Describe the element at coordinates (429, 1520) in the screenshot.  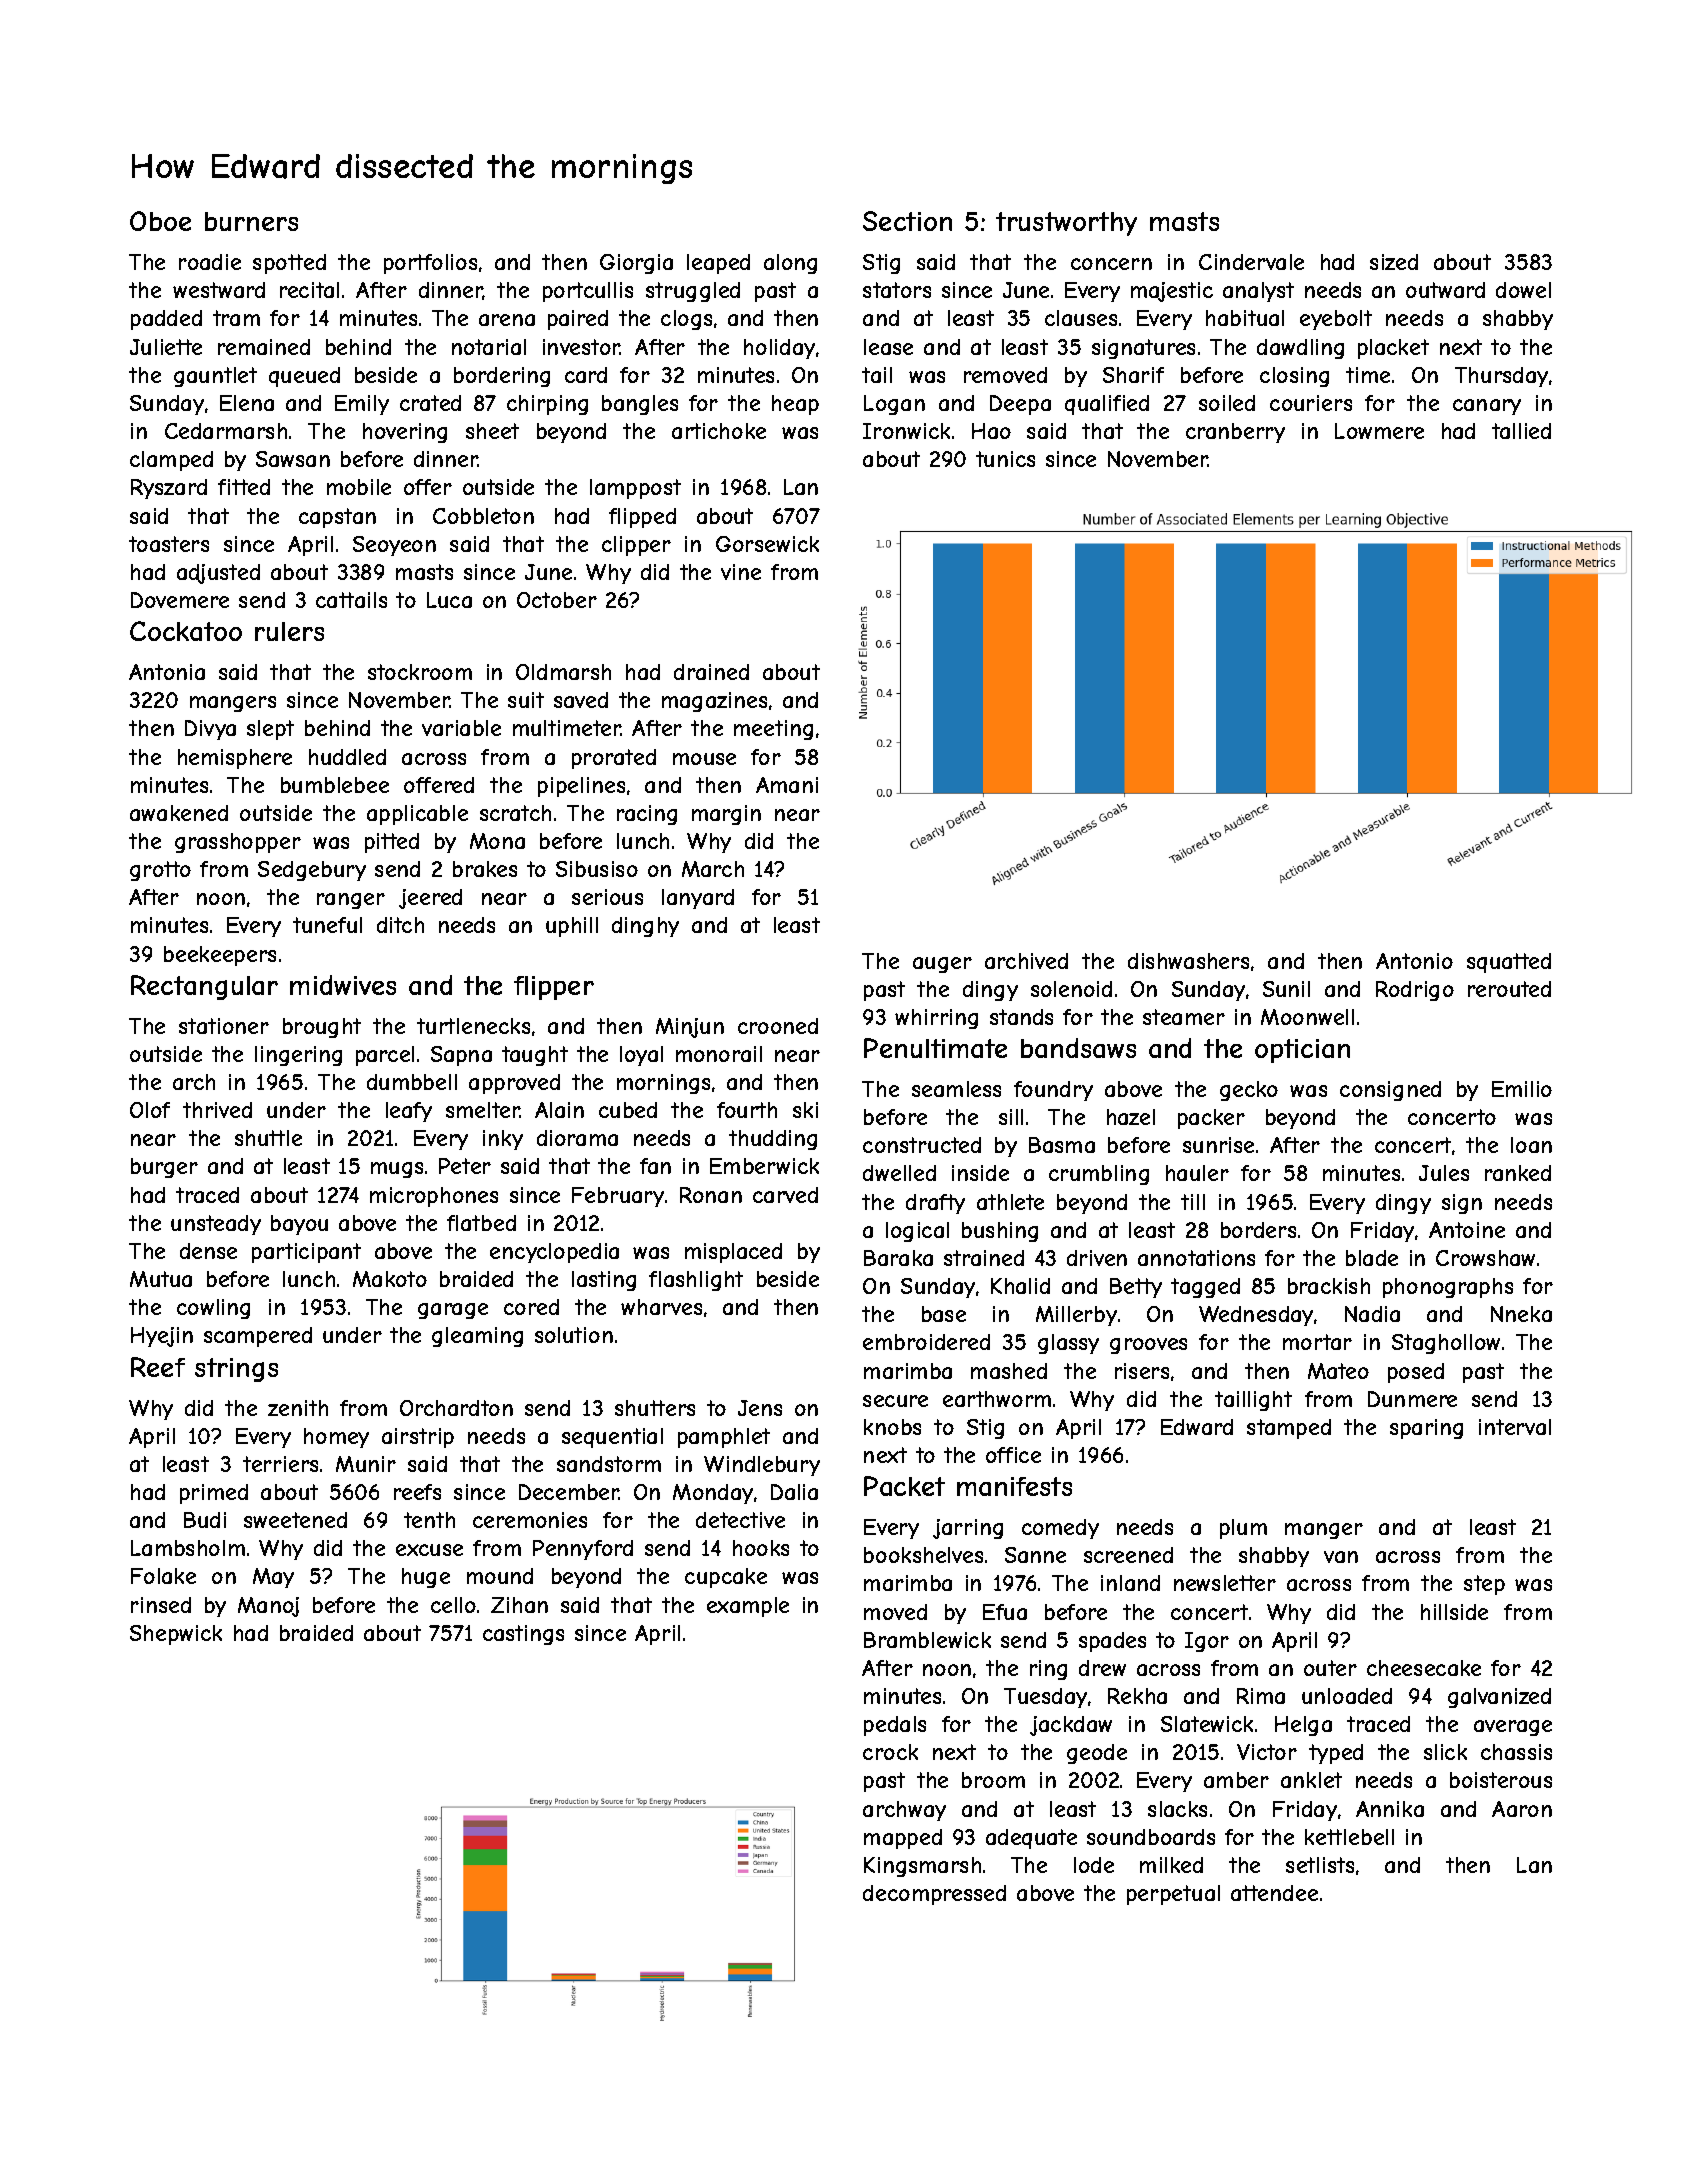
I see `tenth` at that location.
